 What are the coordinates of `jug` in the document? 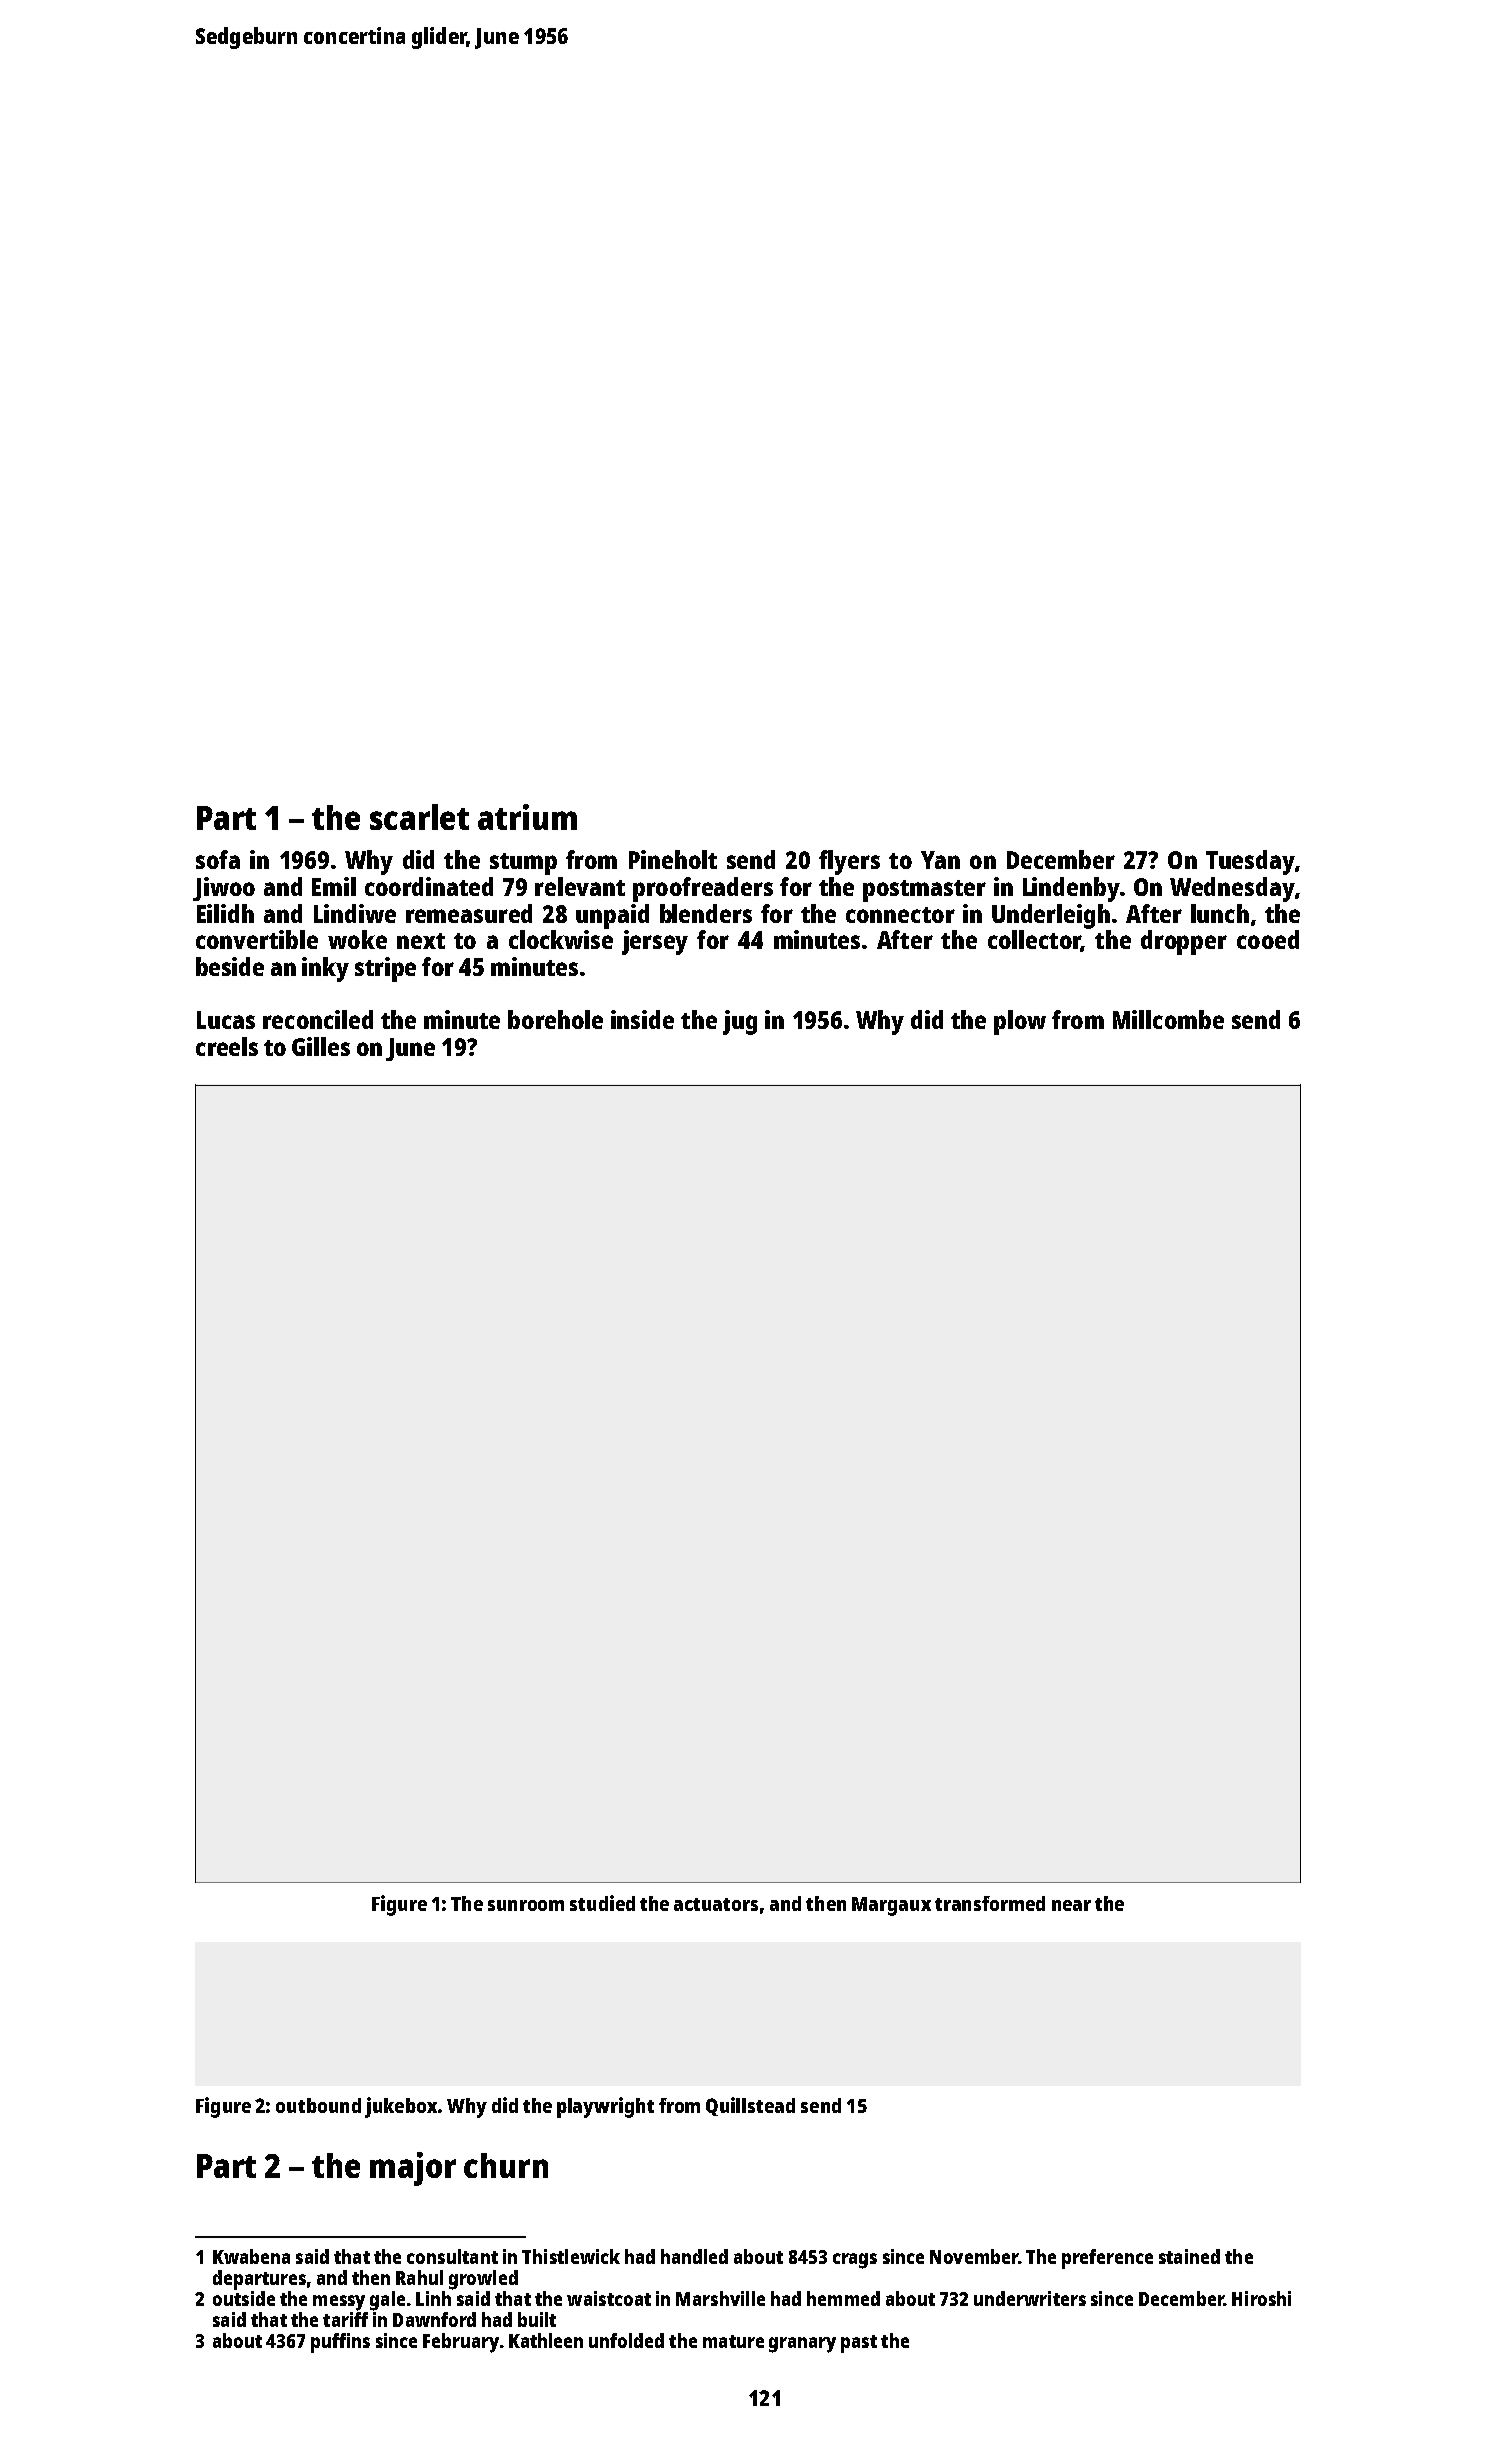 It's located at (740, 1022).
